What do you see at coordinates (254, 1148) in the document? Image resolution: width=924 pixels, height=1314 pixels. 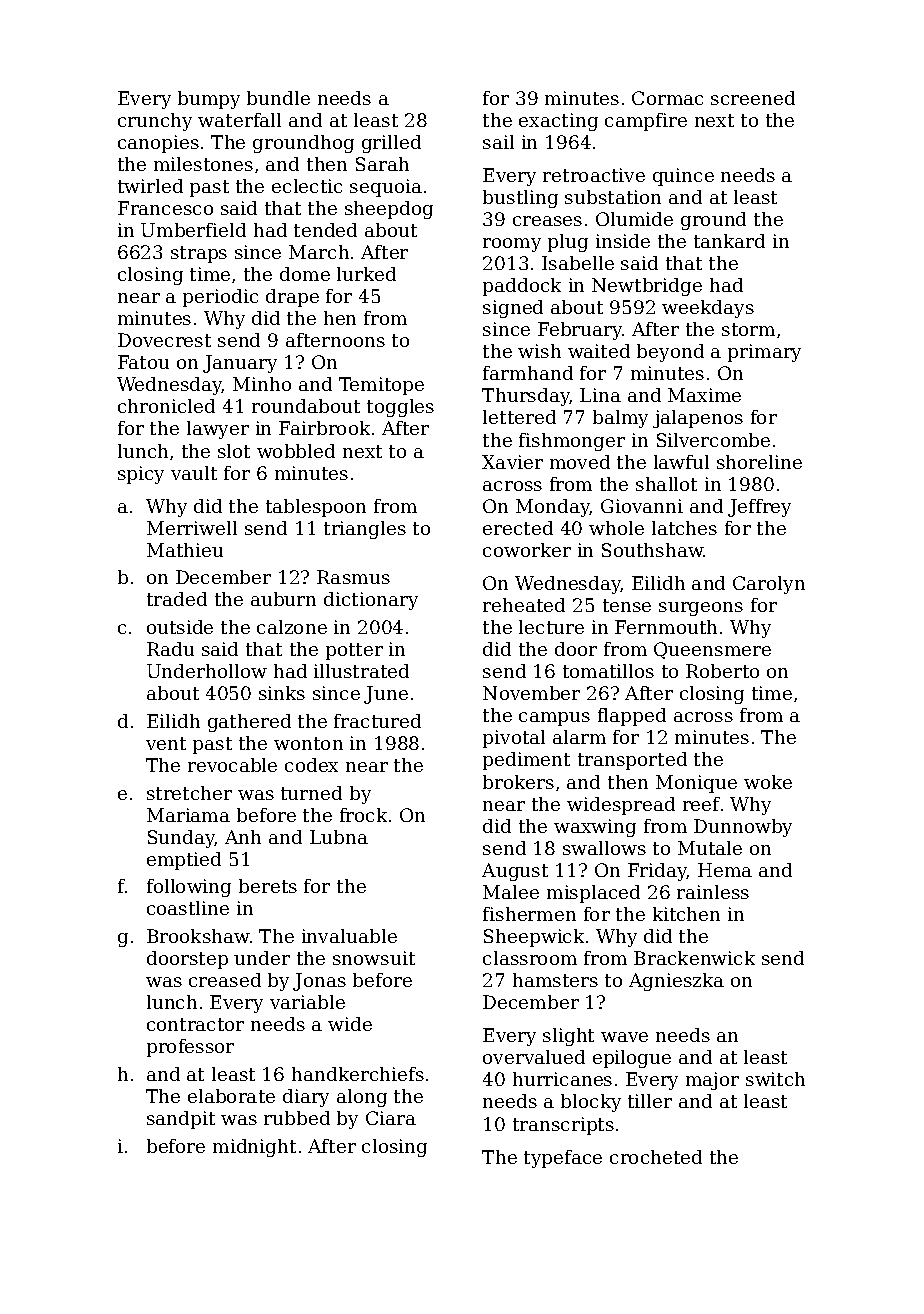 I see `midnight` at bounding box center [254, 1148].
